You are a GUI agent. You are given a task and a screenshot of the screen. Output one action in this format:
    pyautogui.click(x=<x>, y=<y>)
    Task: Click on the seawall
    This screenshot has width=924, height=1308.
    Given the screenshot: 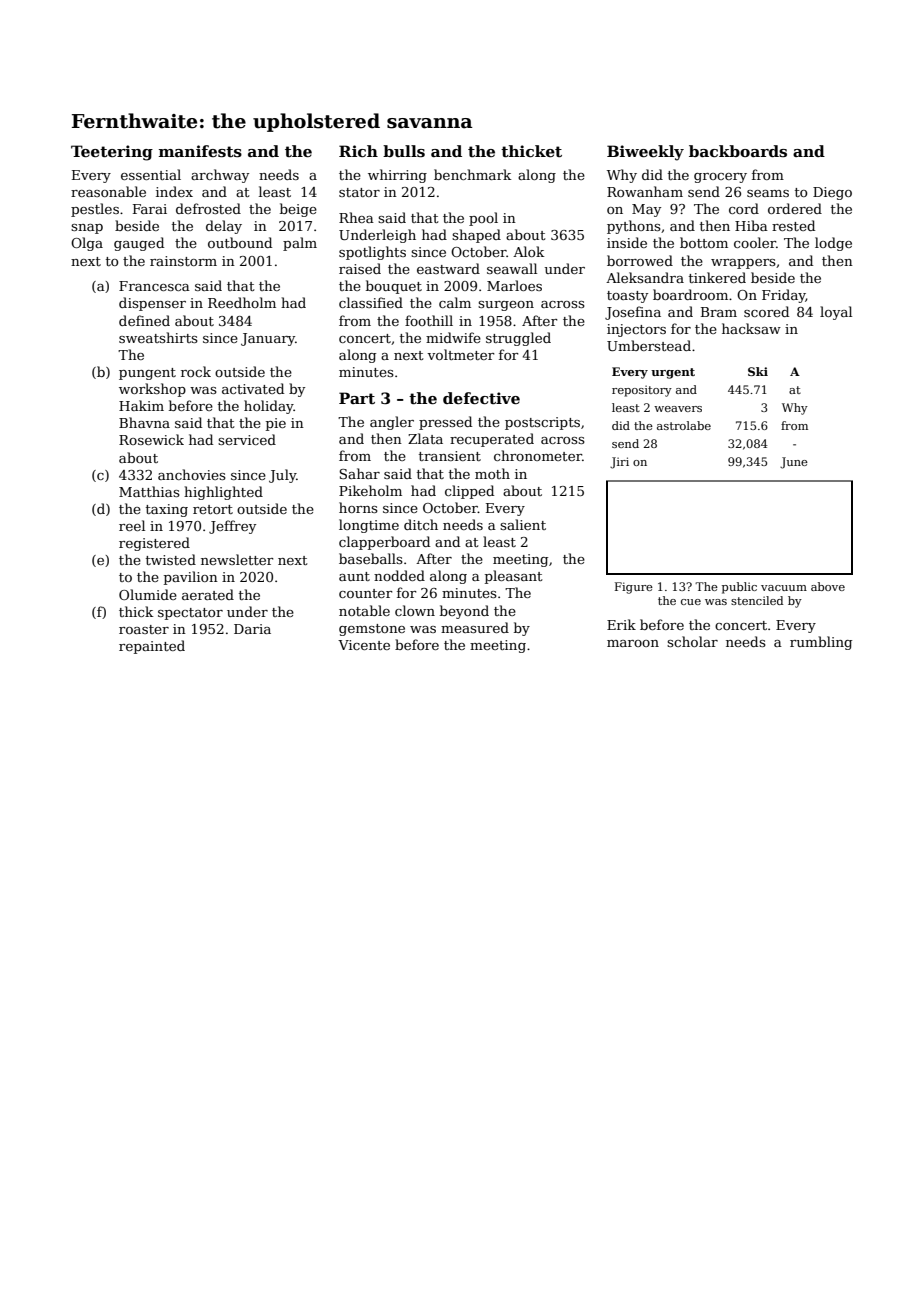 What is the action you would take?
    pyautogui.click(x=512, y=268)
